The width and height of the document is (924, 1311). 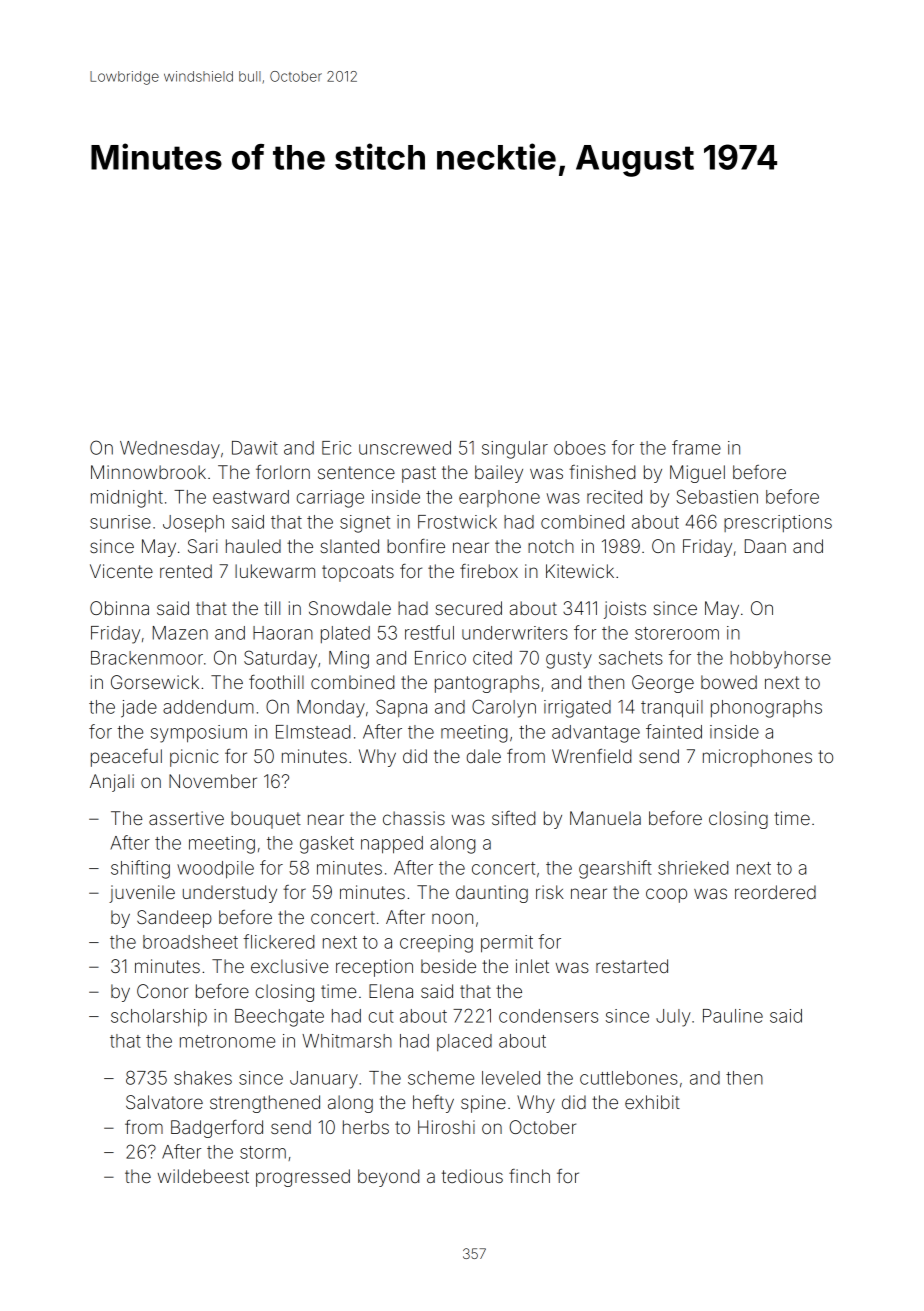 I want to click on finished, so click(x=602, y=472).
